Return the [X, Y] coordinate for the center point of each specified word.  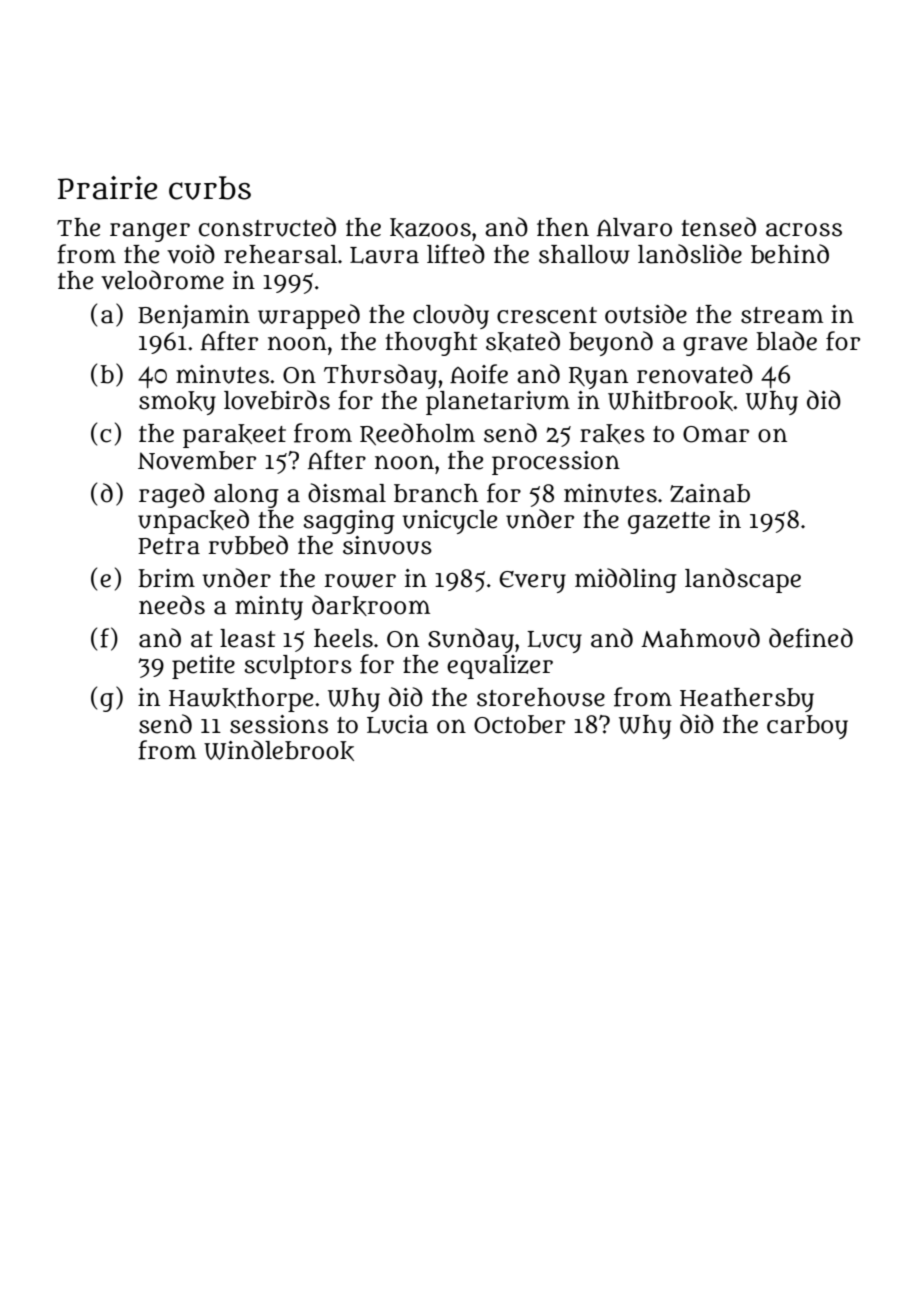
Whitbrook [670, 401]
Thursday [380, 376]
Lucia [397, 724]
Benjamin [194, 317]
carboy [807, 727]
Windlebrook [279, 750]
